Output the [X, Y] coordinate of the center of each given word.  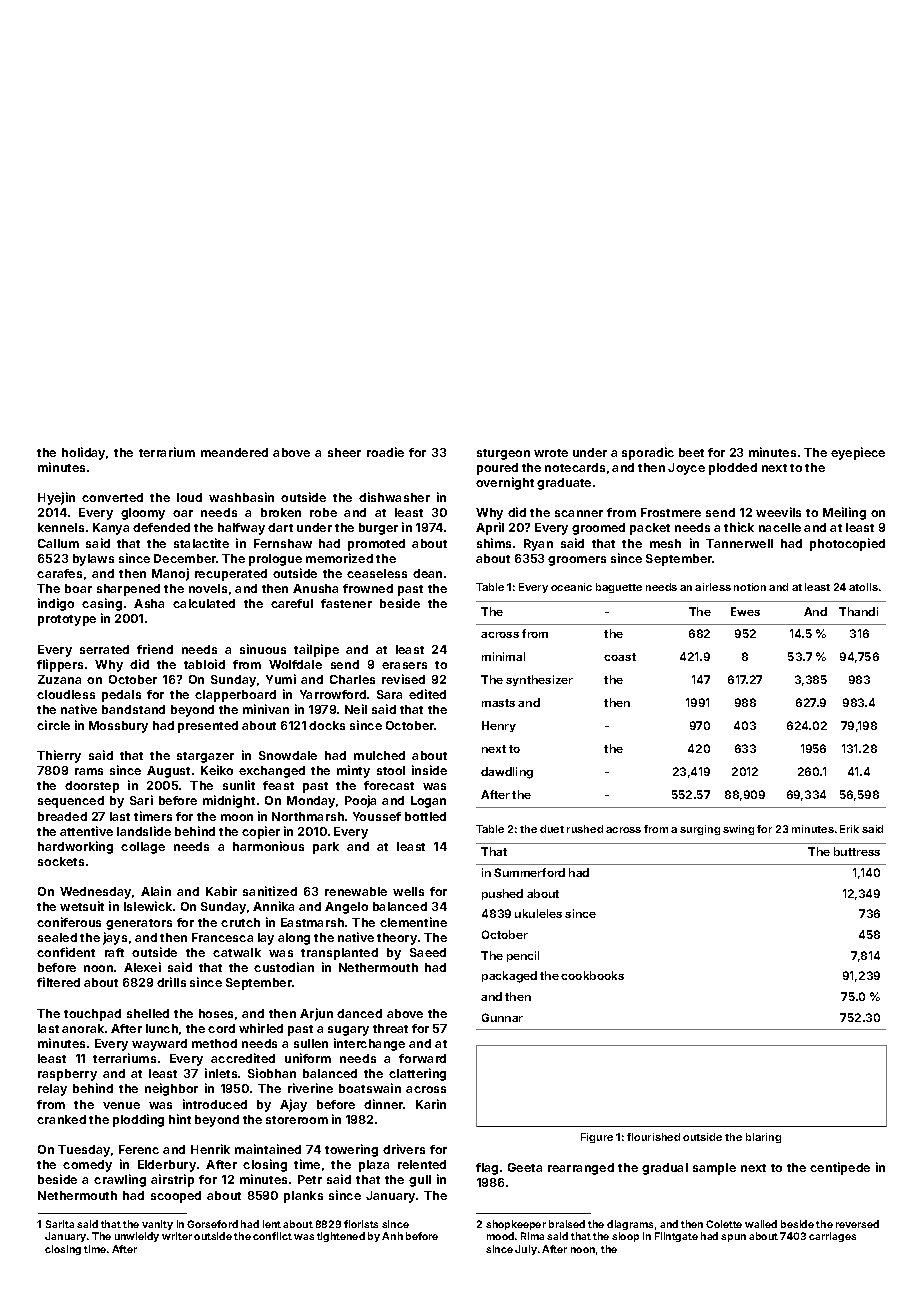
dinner [383, 1104]
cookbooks [592, 975]
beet [691, 452]
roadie [385, 452]
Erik [849, 829]
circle [53, 725]
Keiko [217, 770]
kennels [61, 527]
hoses [216, 1013]
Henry [499, 726]
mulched [379, 755]
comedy [87, 1166]
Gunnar [502, 1017]
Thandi [858, 611]
